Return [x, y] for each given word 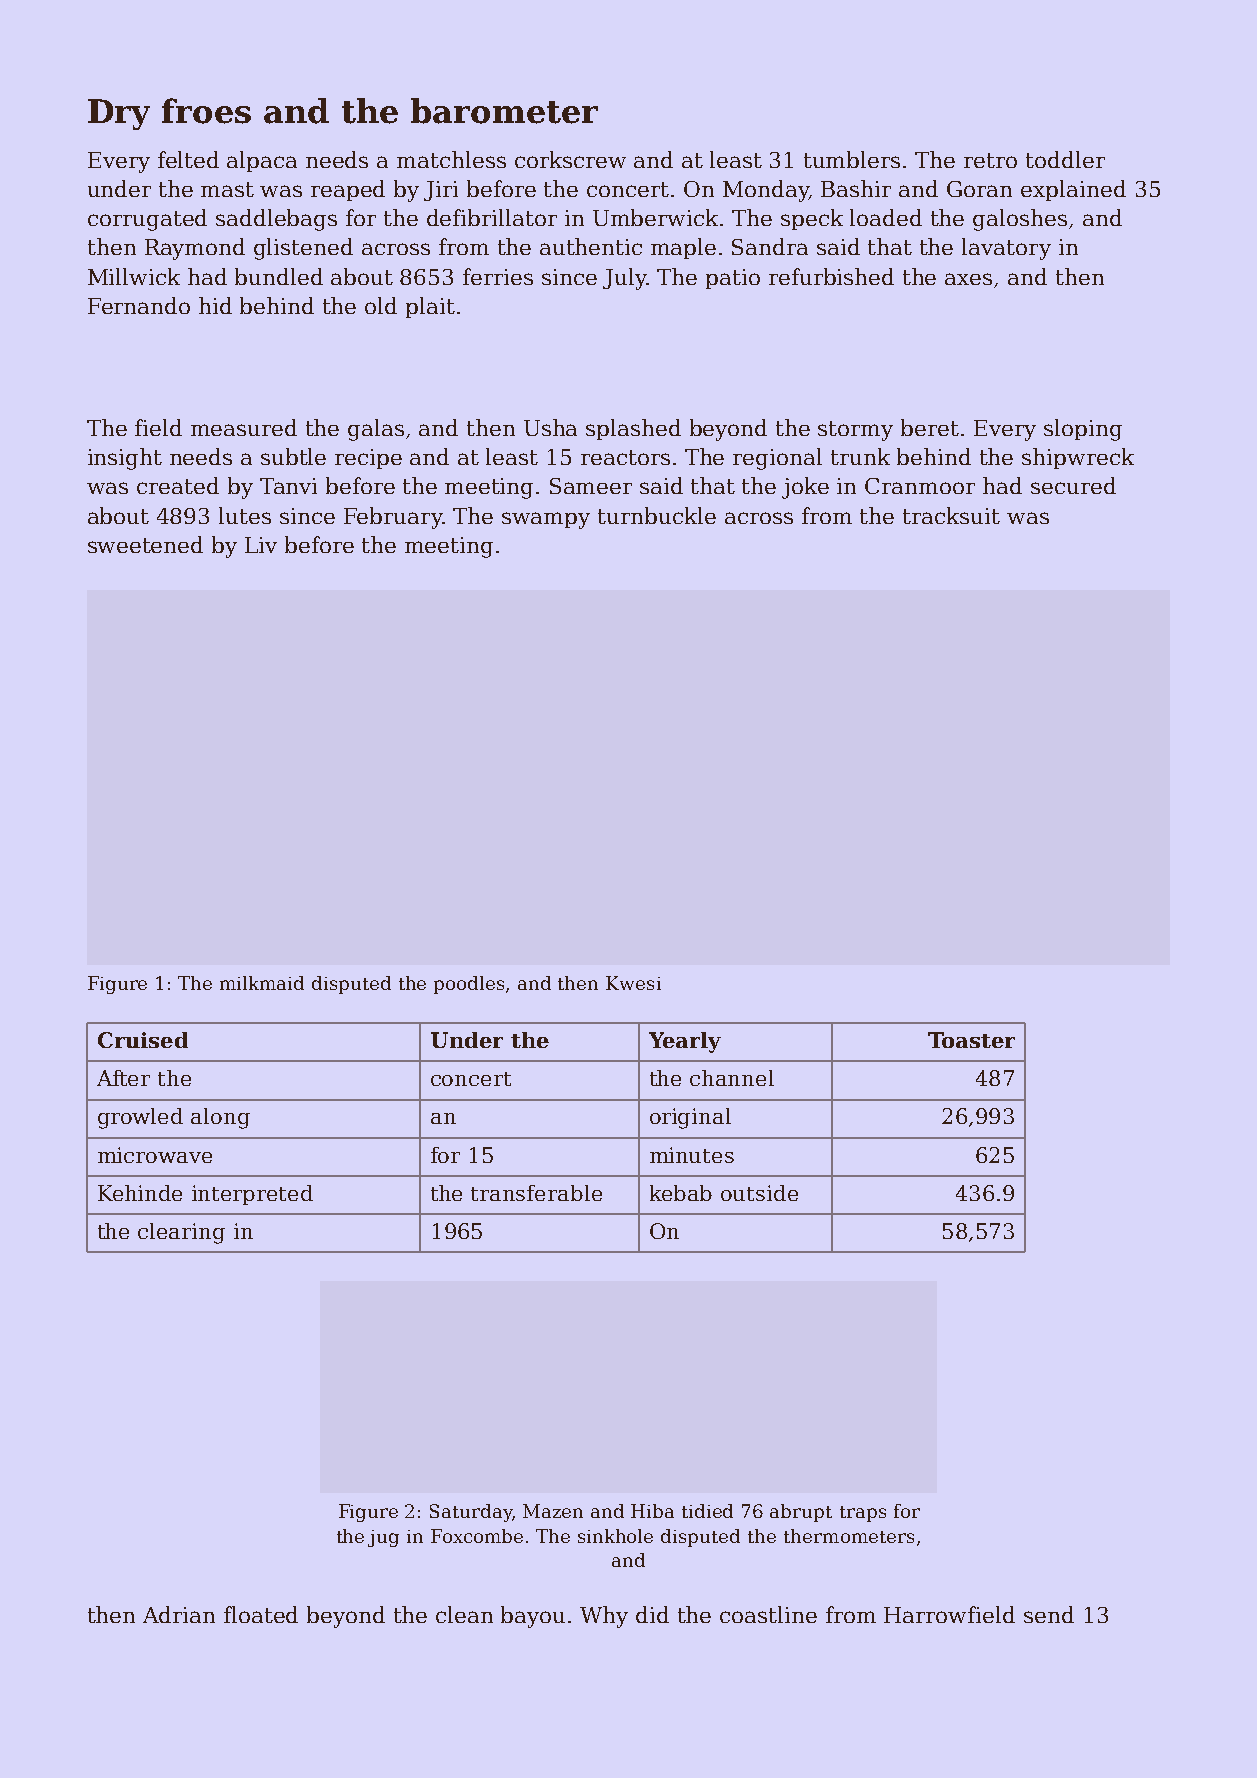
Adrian [179, 1614]
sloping [1083, 430]
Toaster [971, 1040]
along [220, 1118]
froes [206, 111]
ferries [498, 276]
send [1049, 1614]
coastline [768, 1614]
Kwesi [633, 983]
